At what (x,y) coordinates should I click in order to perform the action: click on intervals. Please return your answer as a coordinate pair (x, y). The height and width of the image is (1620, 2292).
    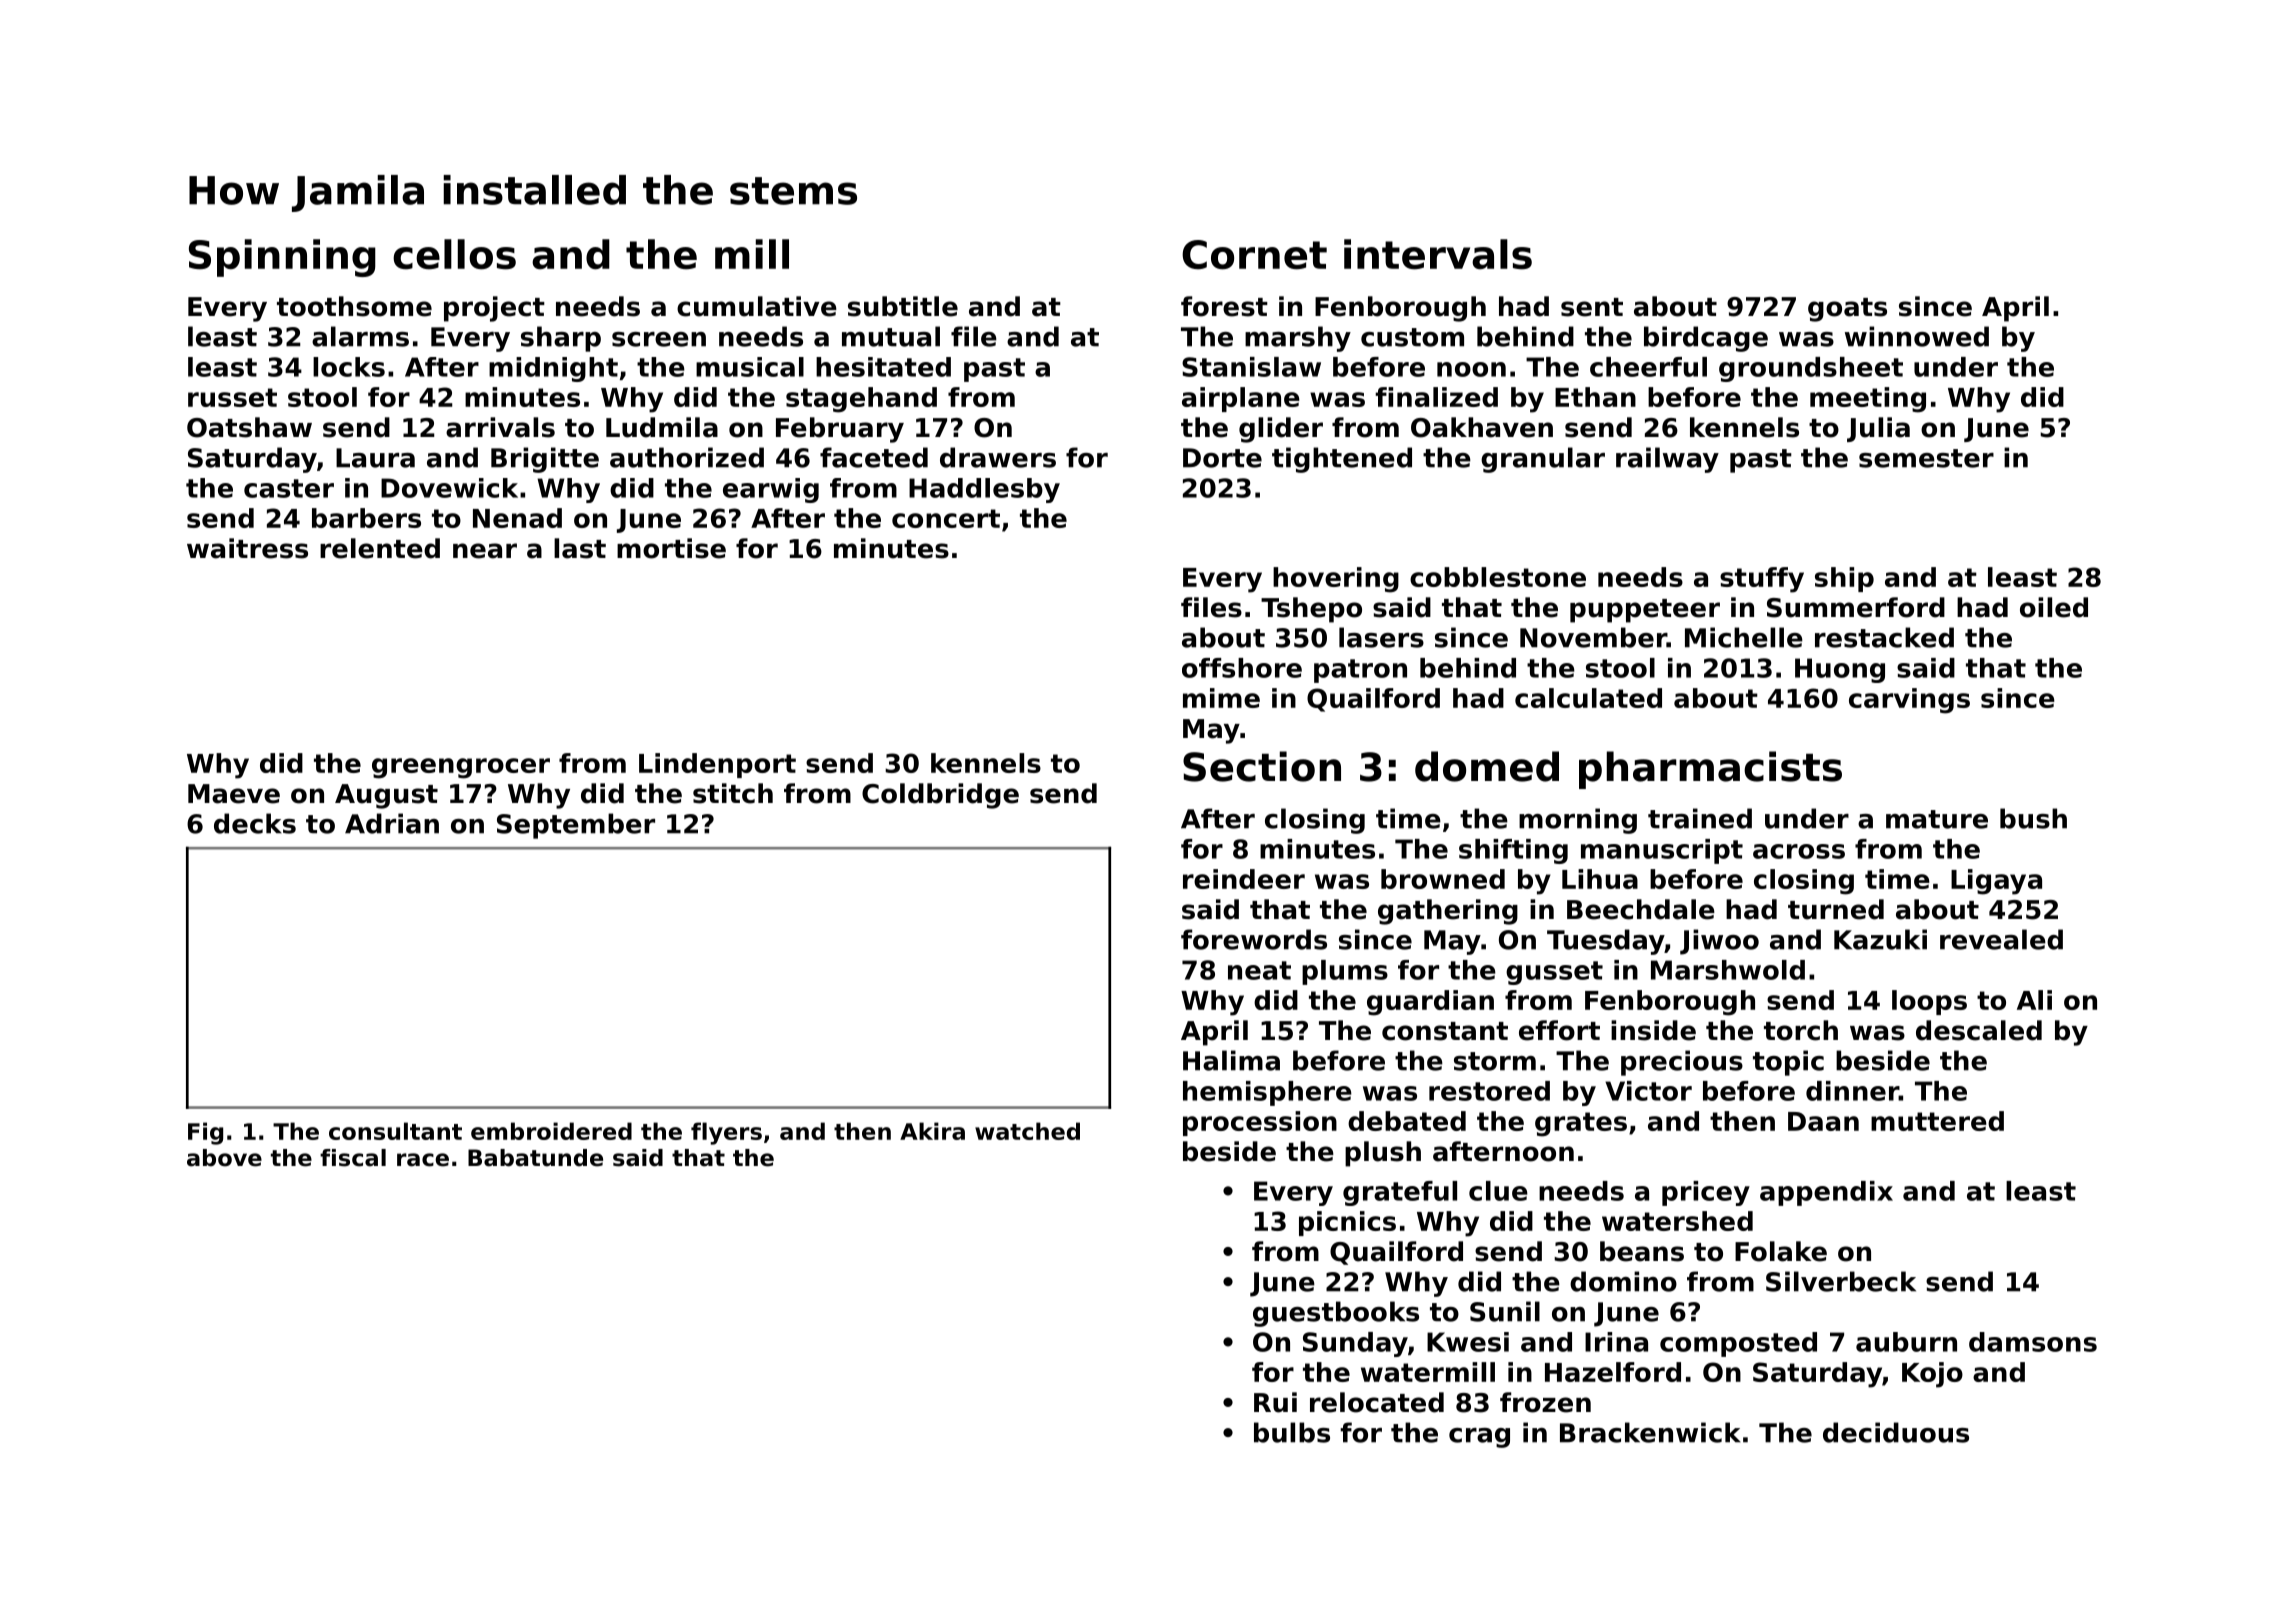
    Looking at the image, I should click on (1438, 254).
